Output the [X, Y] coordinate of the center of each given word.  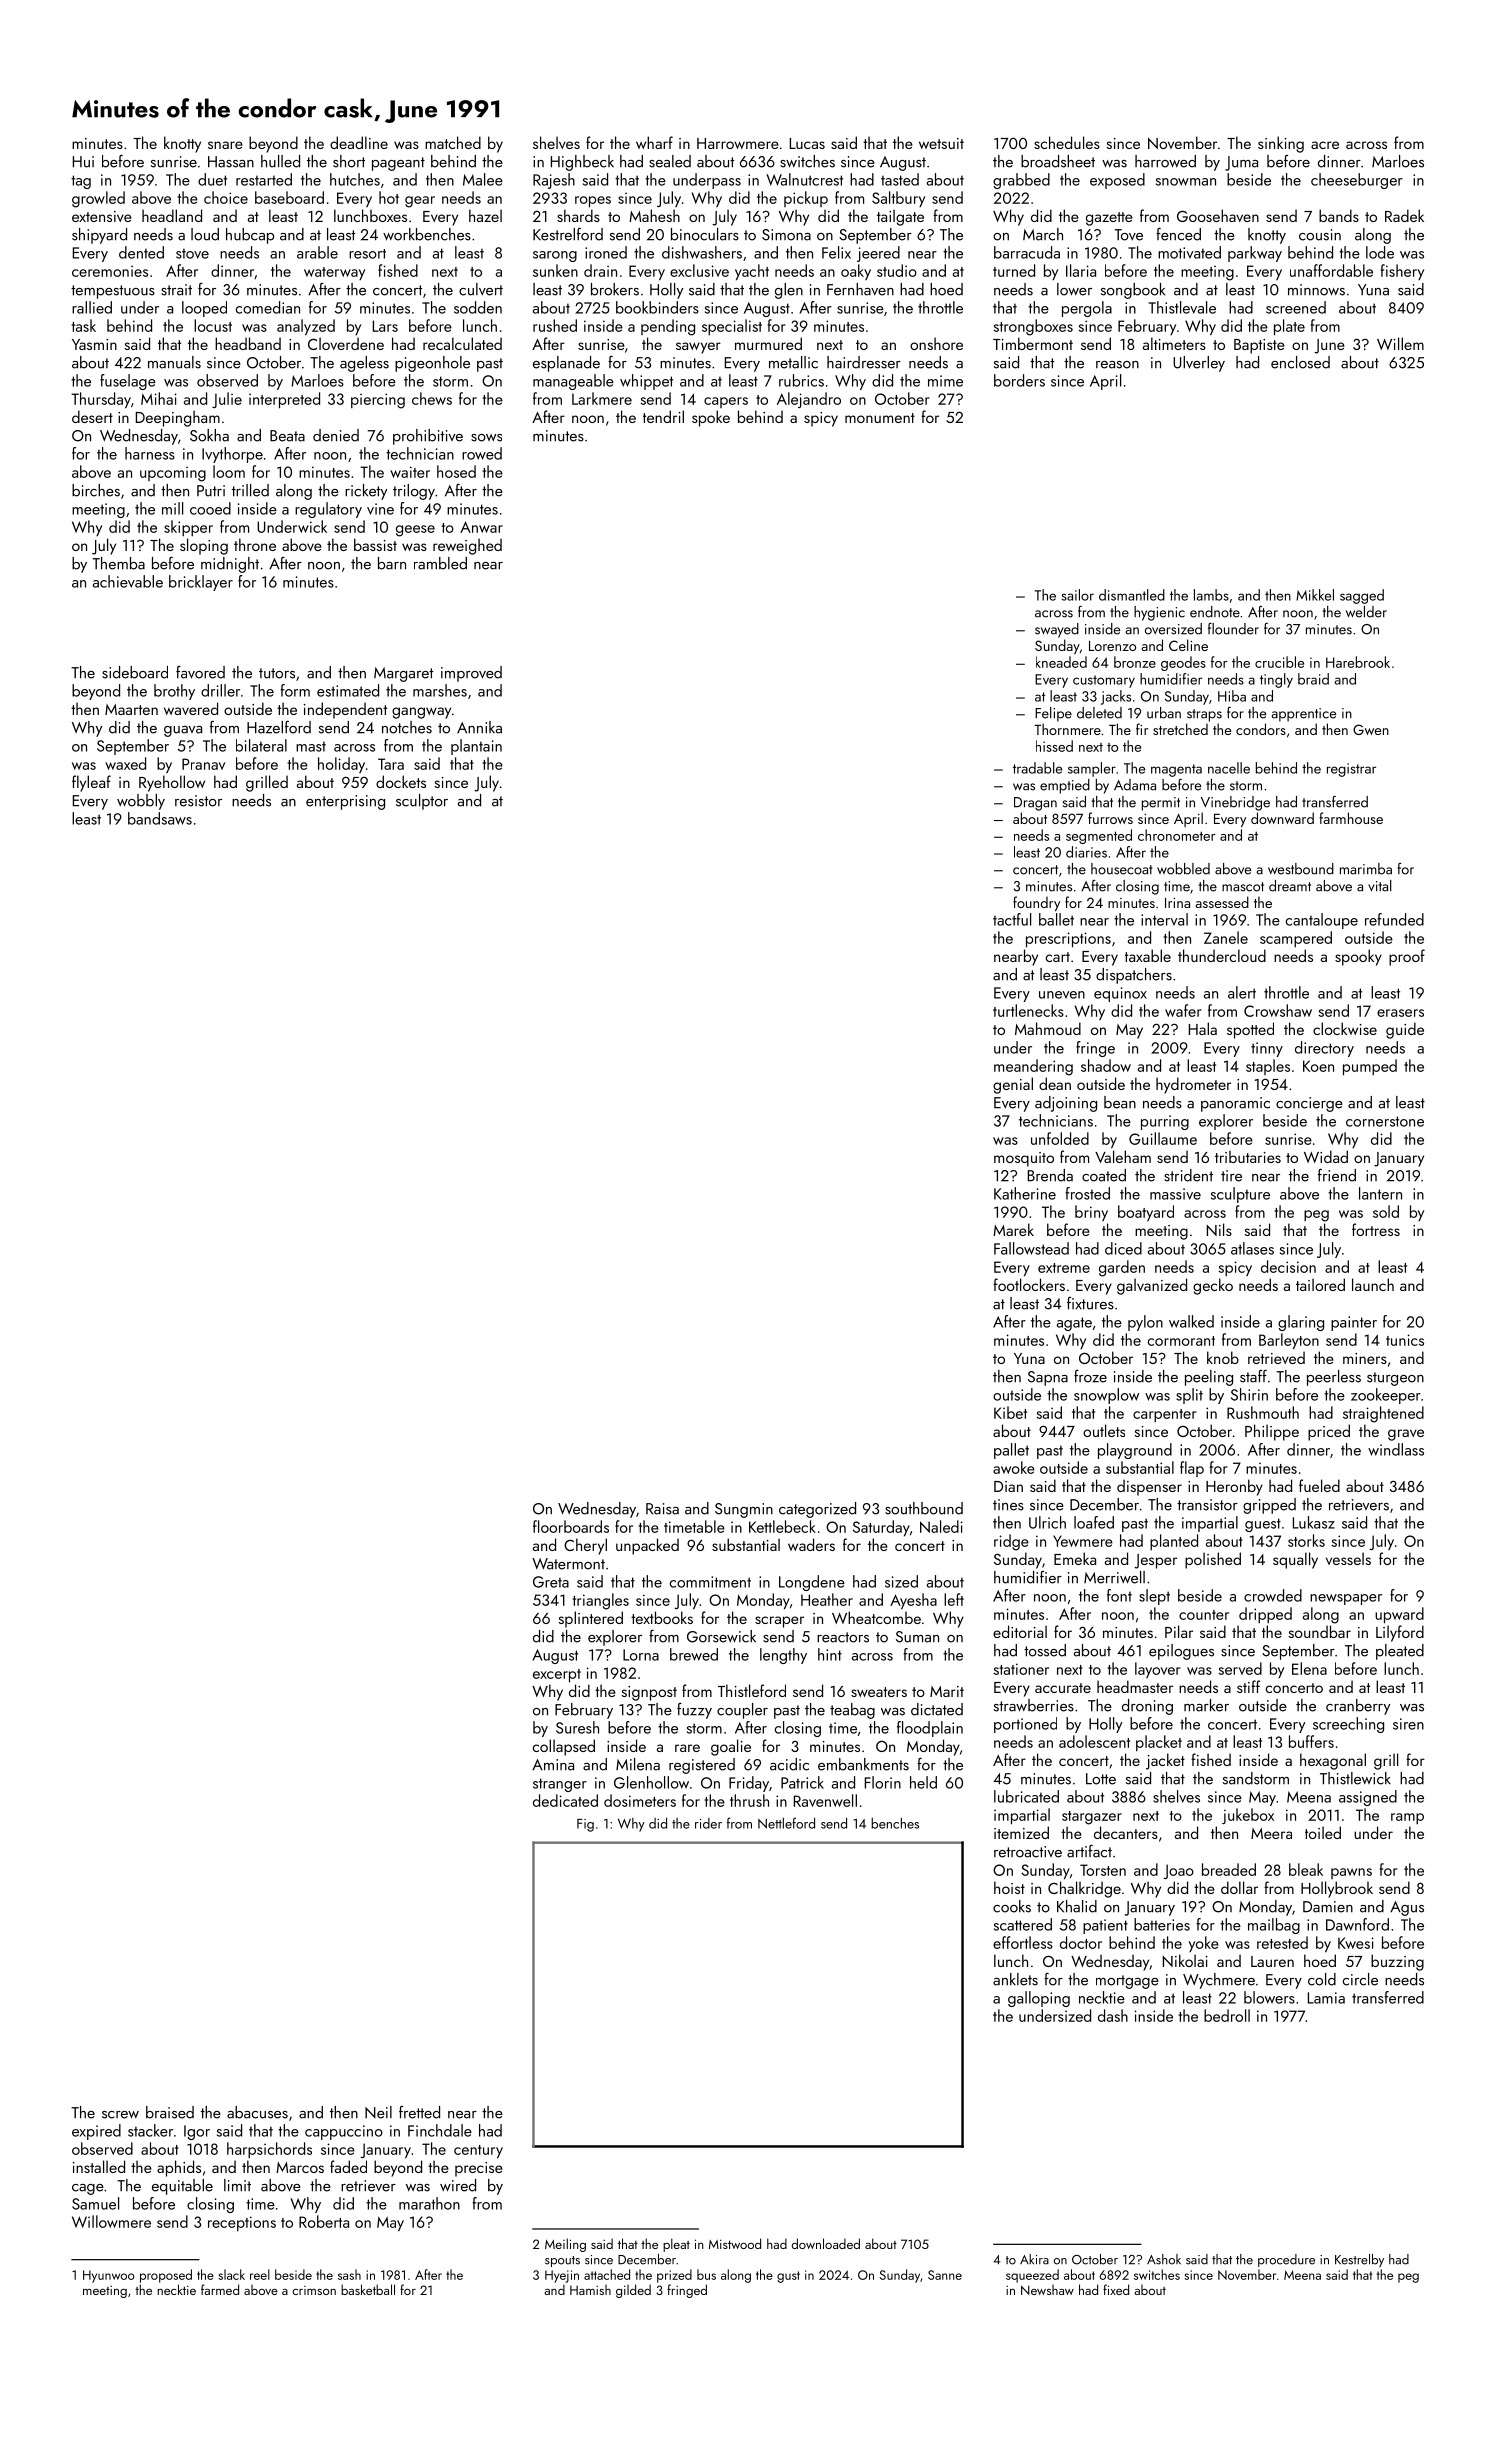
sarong [555, 256]
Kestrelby [1359, 2260]
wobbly [141, 802]
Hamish [590, 2290]
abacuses [257, 2112]
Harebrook [1358, 662]
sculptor [422, 802]
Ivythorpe [232, 455]
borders [1019, 380]
